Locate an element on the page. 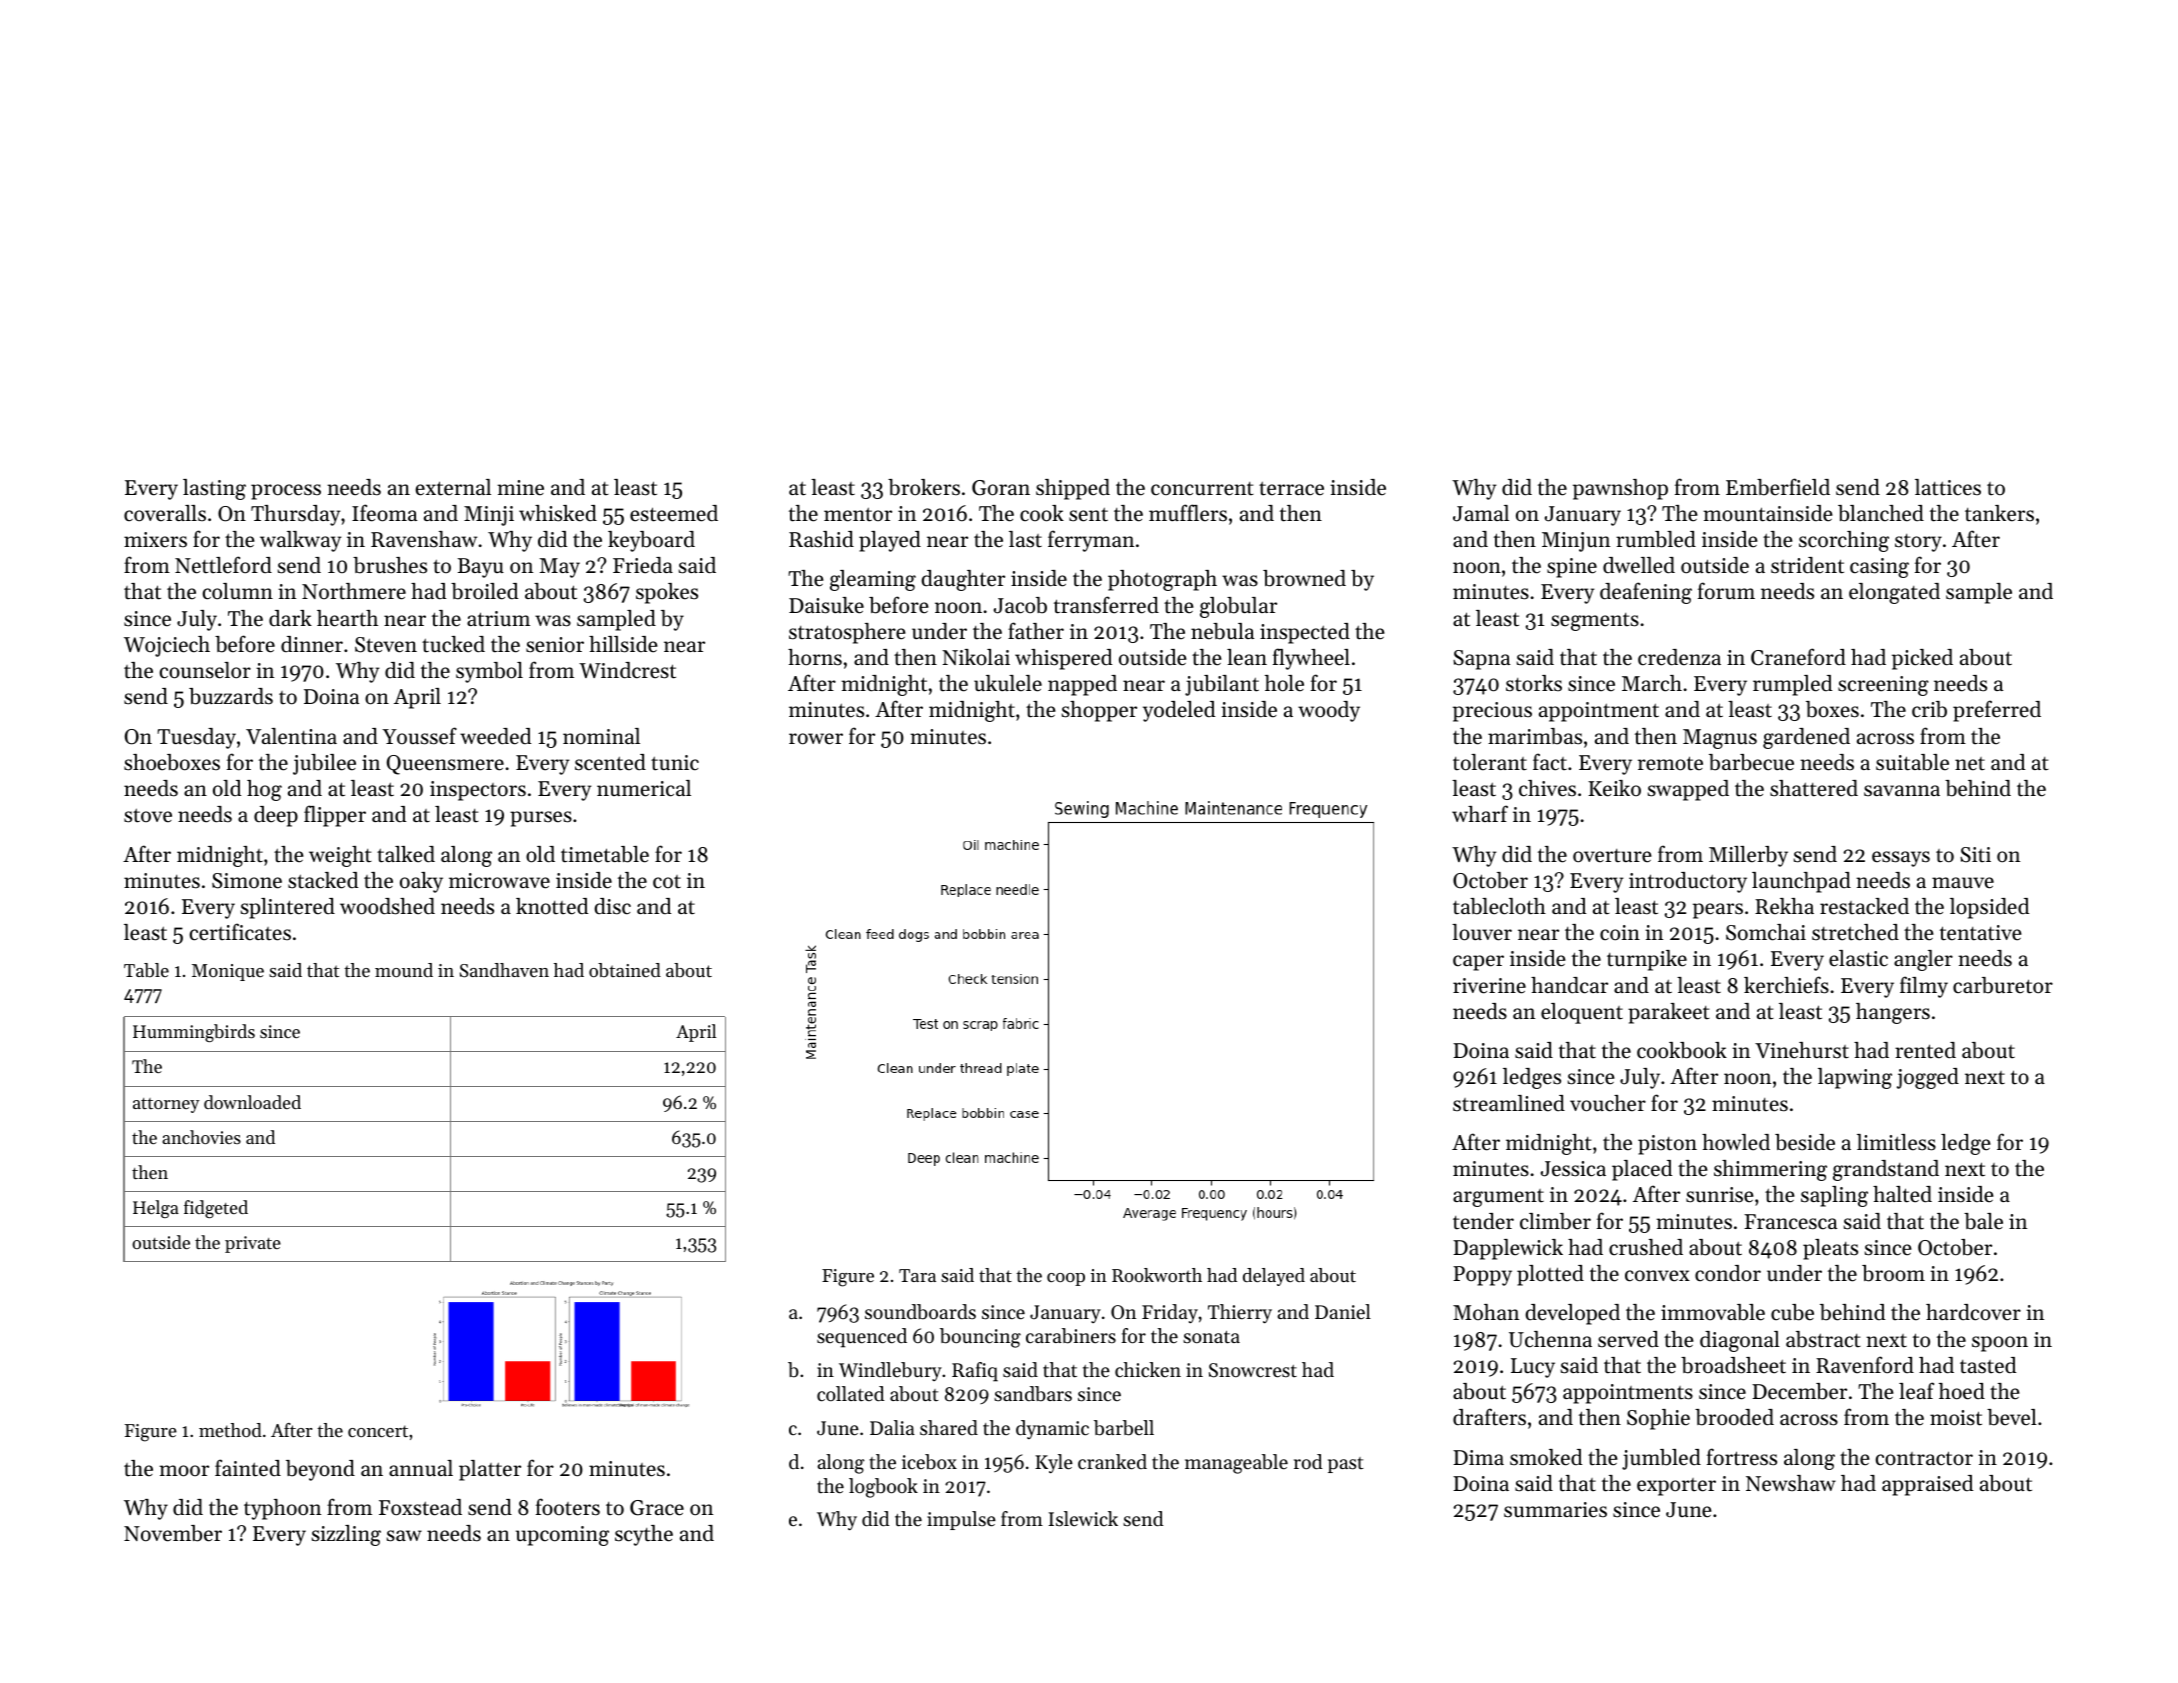 This page has height=1683, width=2178. howled is located at coordinates (1736, 1142).
